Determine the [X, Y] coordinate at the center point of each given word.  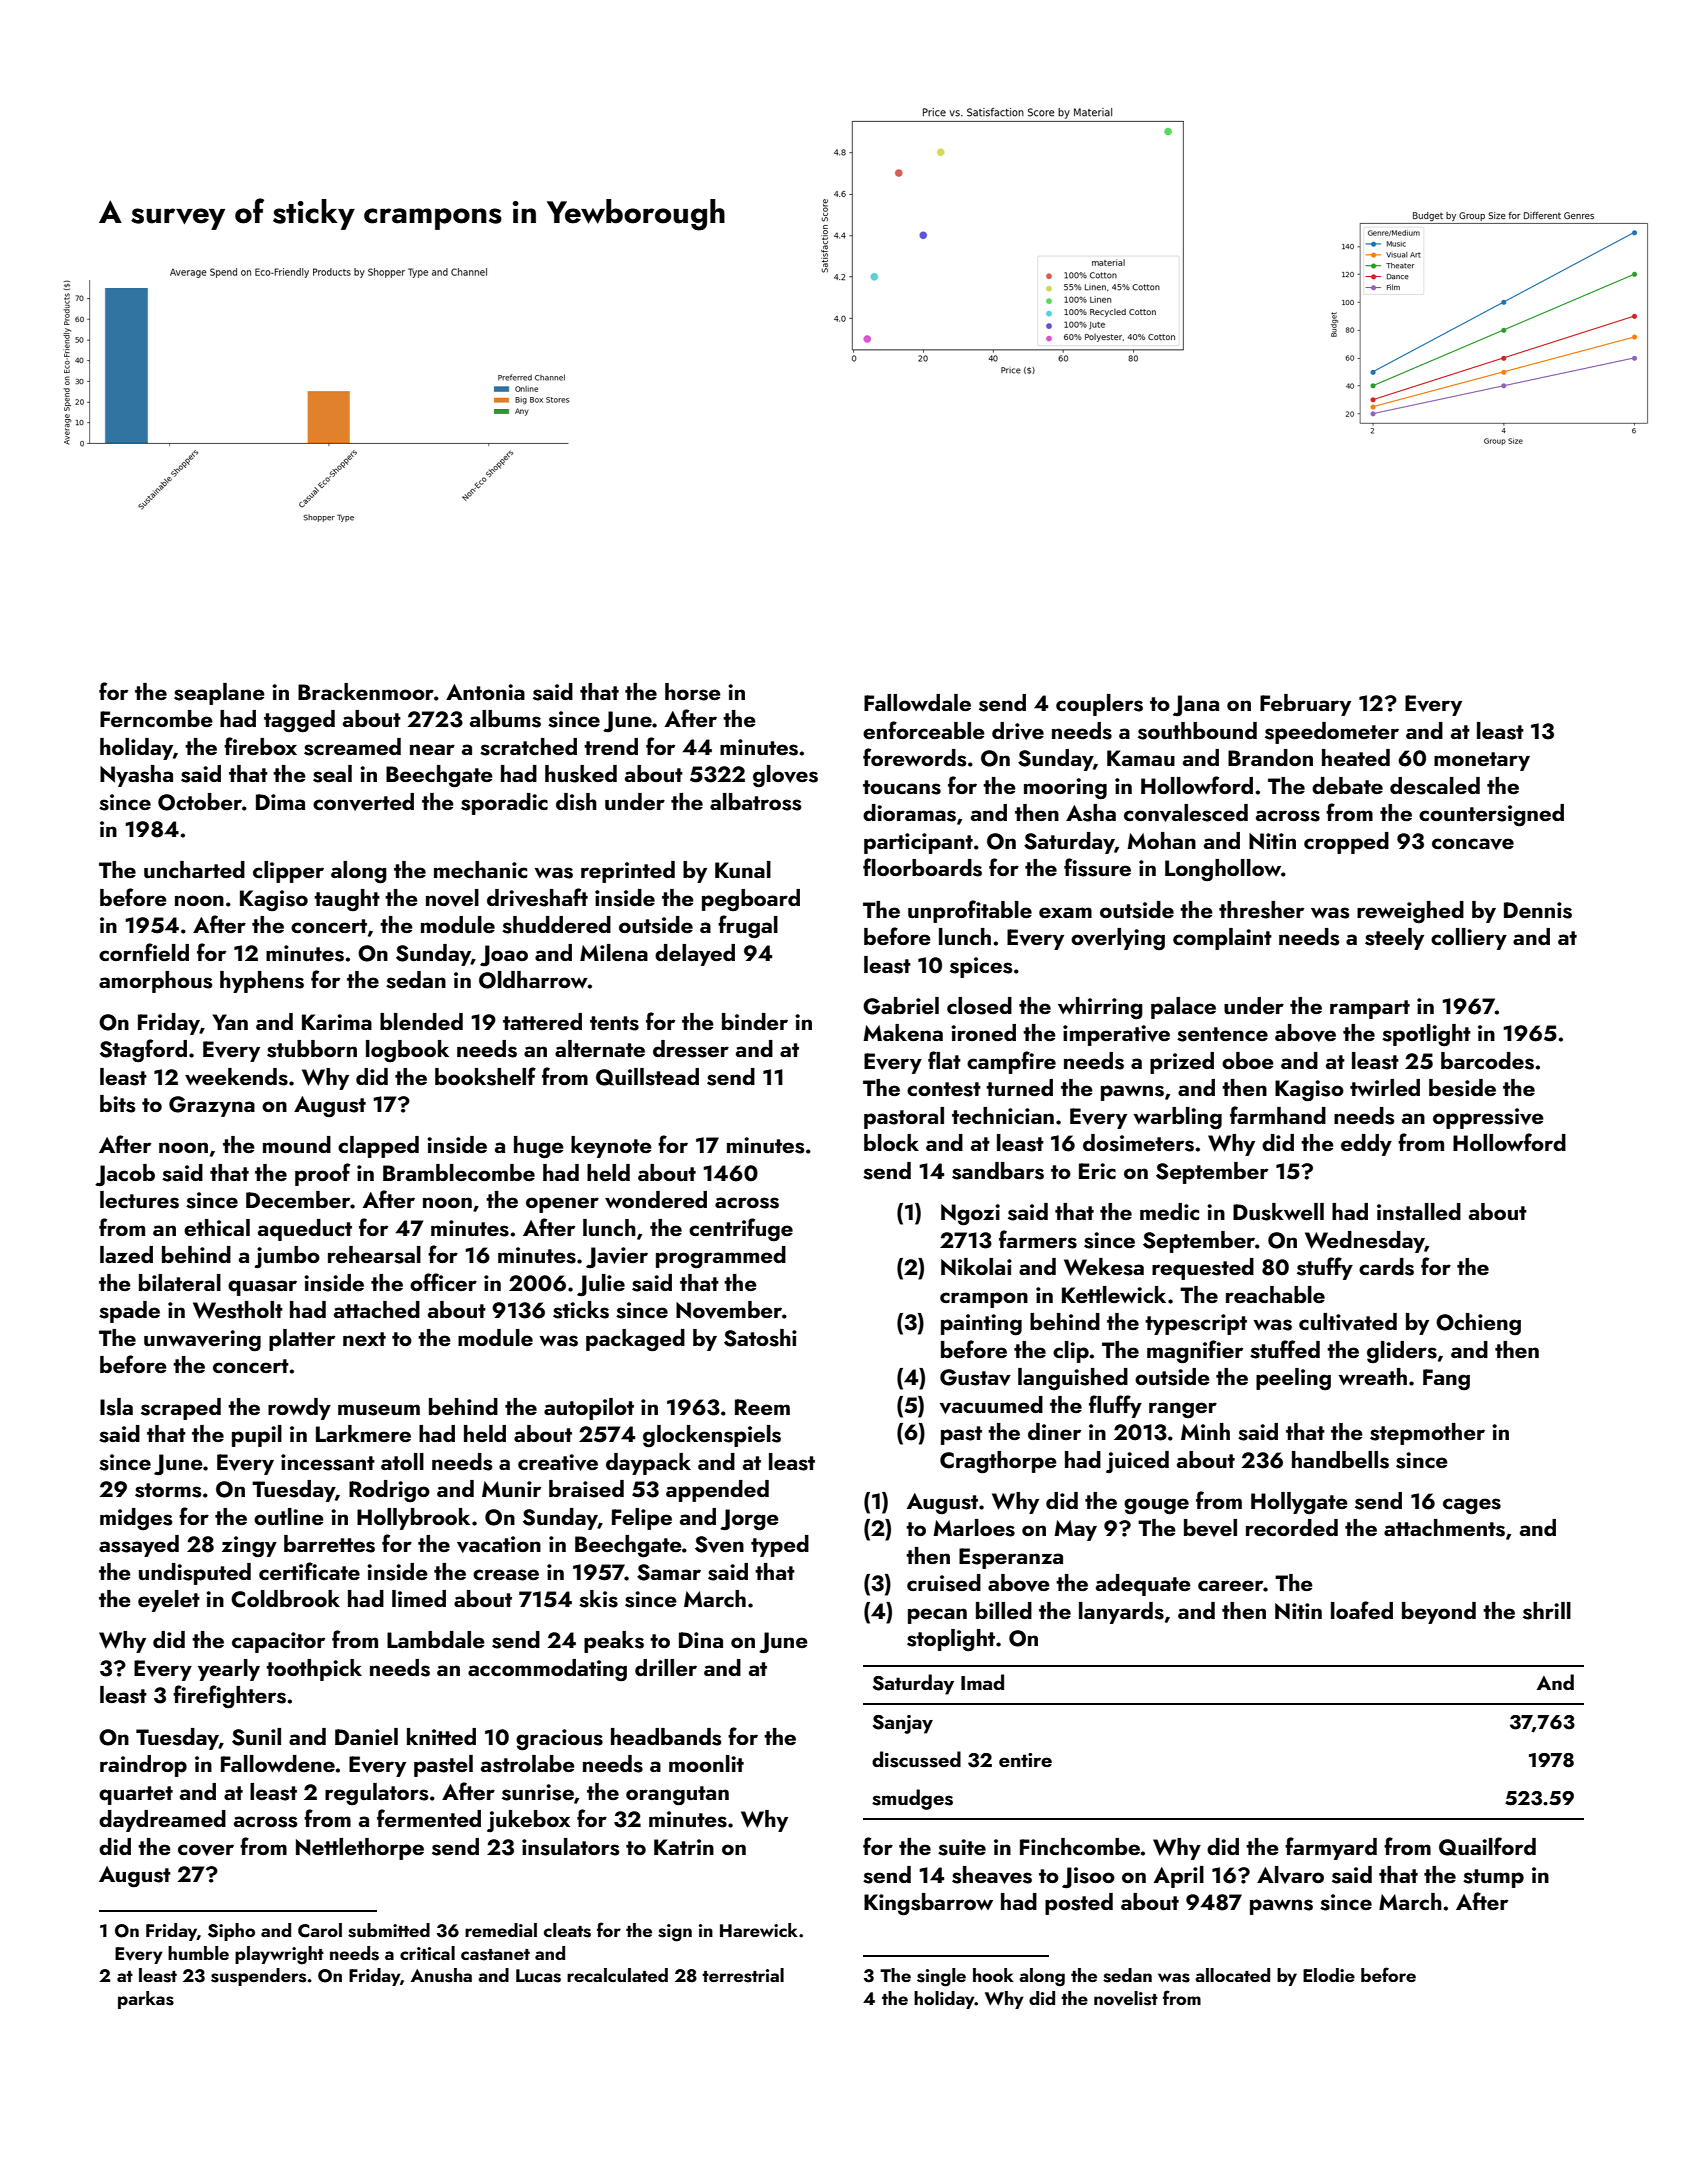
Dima [280, 802]
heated [1356, 757]
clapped [378, 1147]
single [941, 1977]
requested [1203, 1269]
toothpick [314, 1670]
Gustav [975, 1377]
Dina [701, 1640]
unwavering [202, 1341]
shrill [1547, 1611]
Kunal [743, 869]
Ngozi [970, 1215]
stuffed [1285, 1349]
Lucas [538, 1976]
